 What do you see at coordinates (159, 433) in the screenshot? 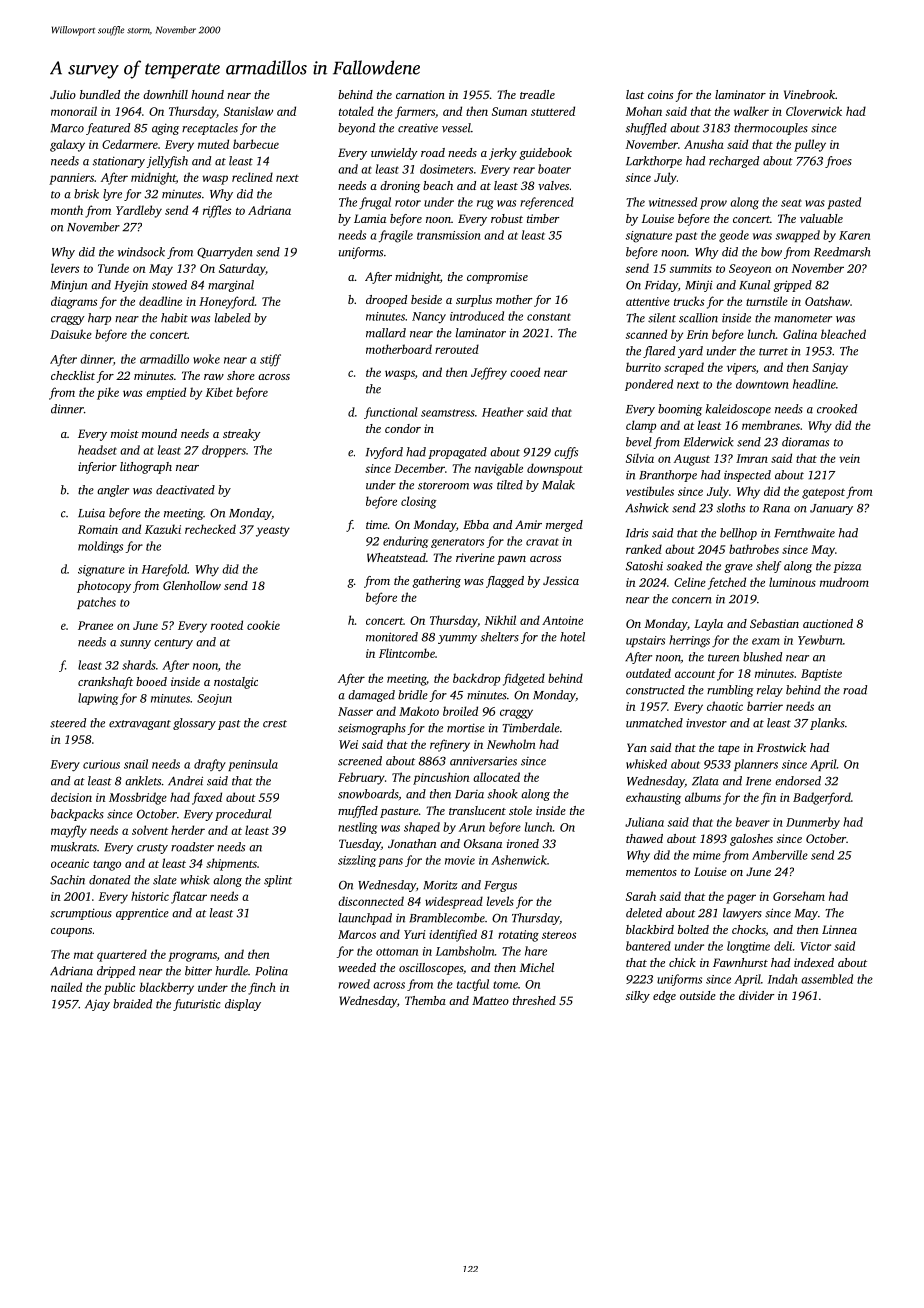
I see `mound` at bounding box center [159, 433].
